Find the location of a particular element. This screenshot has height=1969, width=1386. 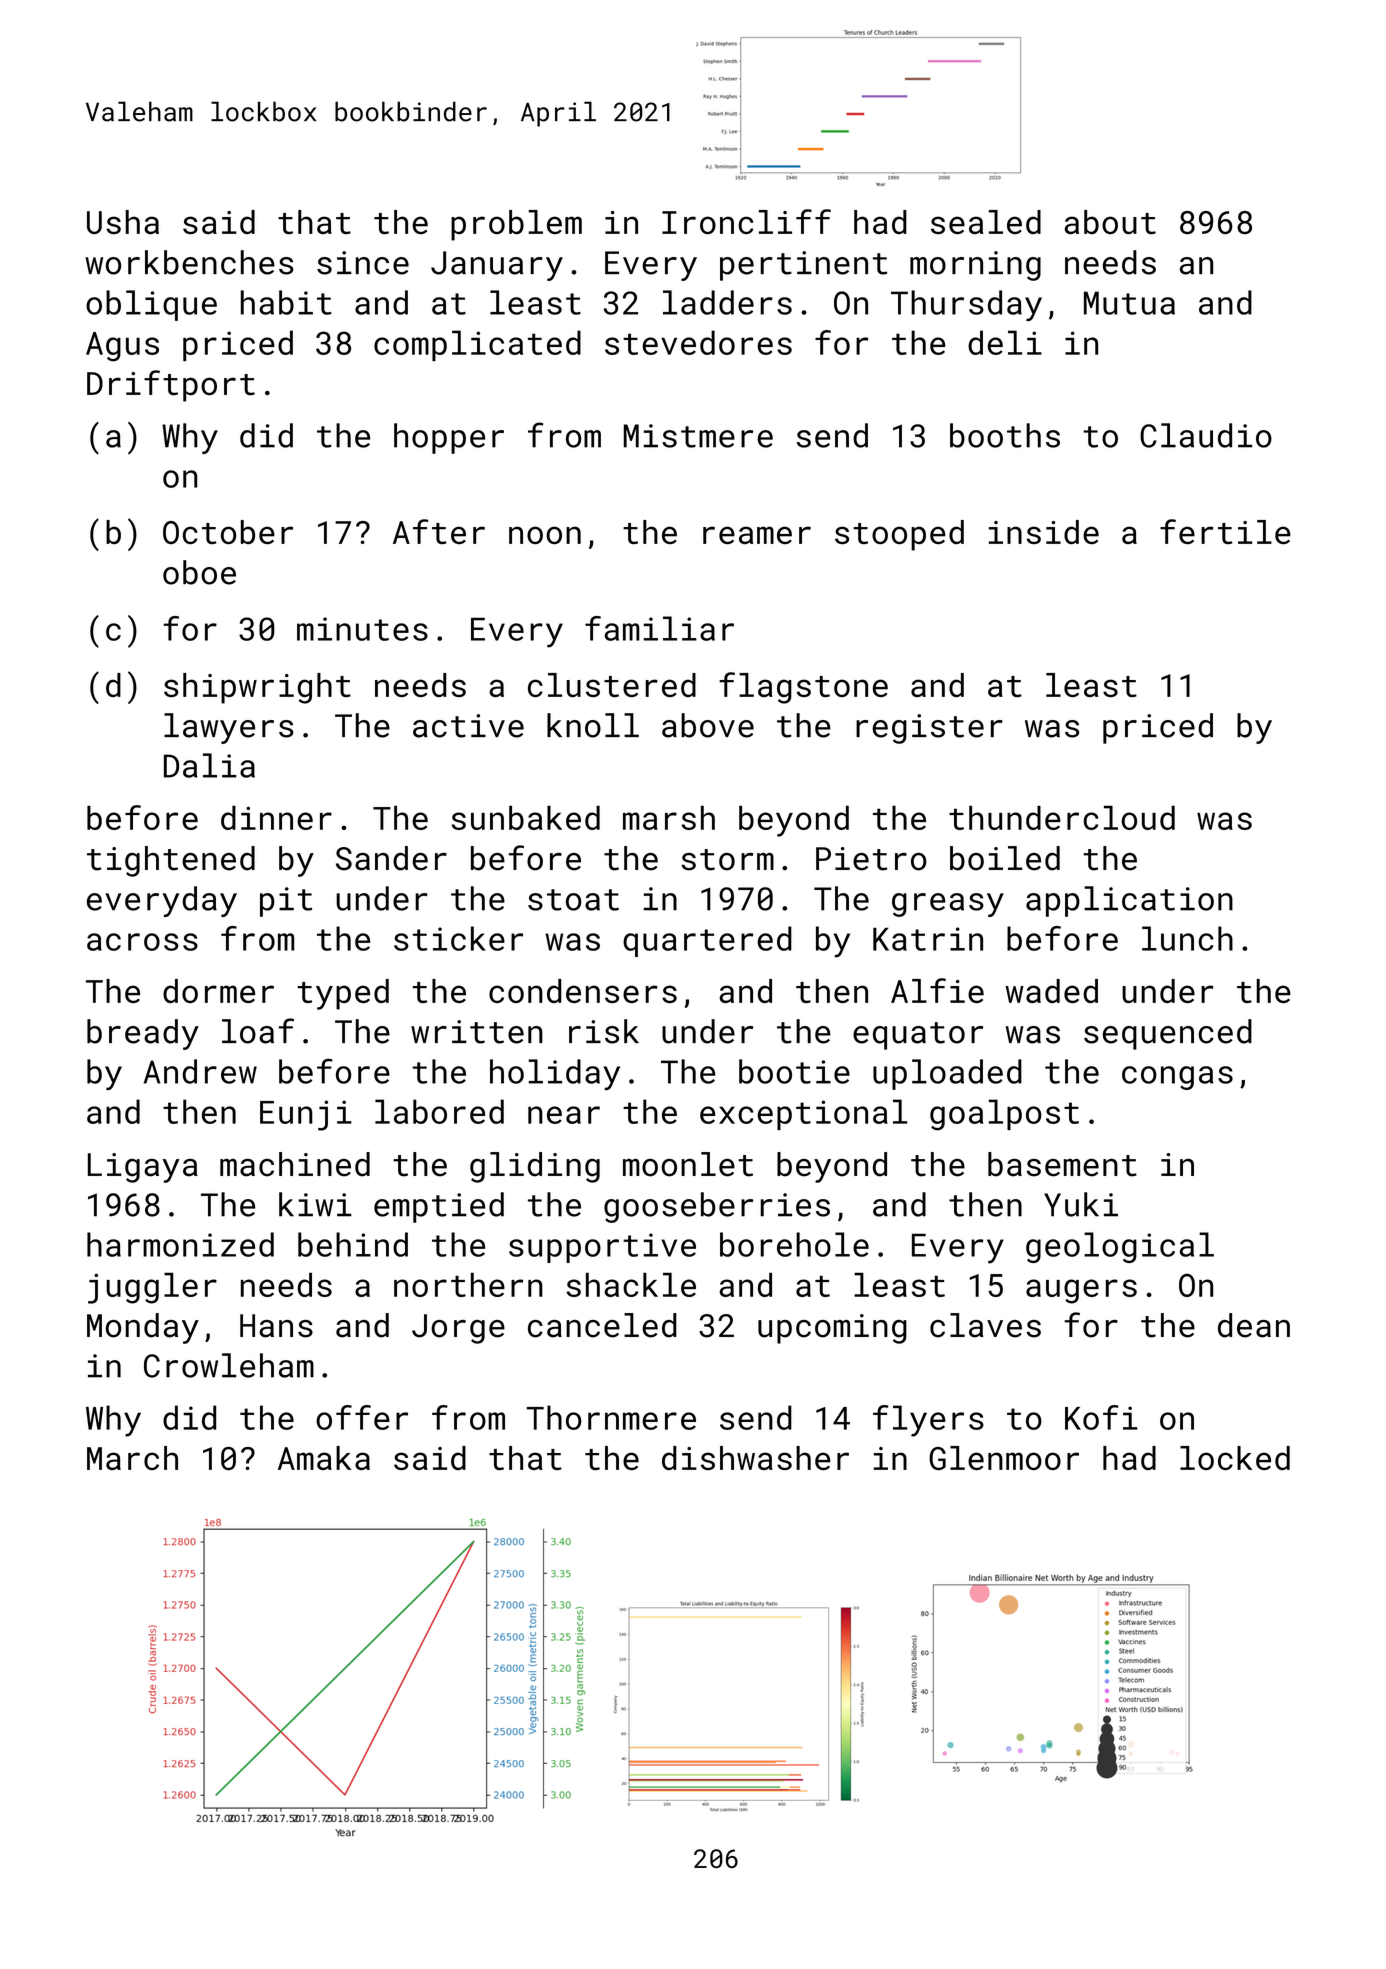

fertile is located at coordinates (1225, 531).
